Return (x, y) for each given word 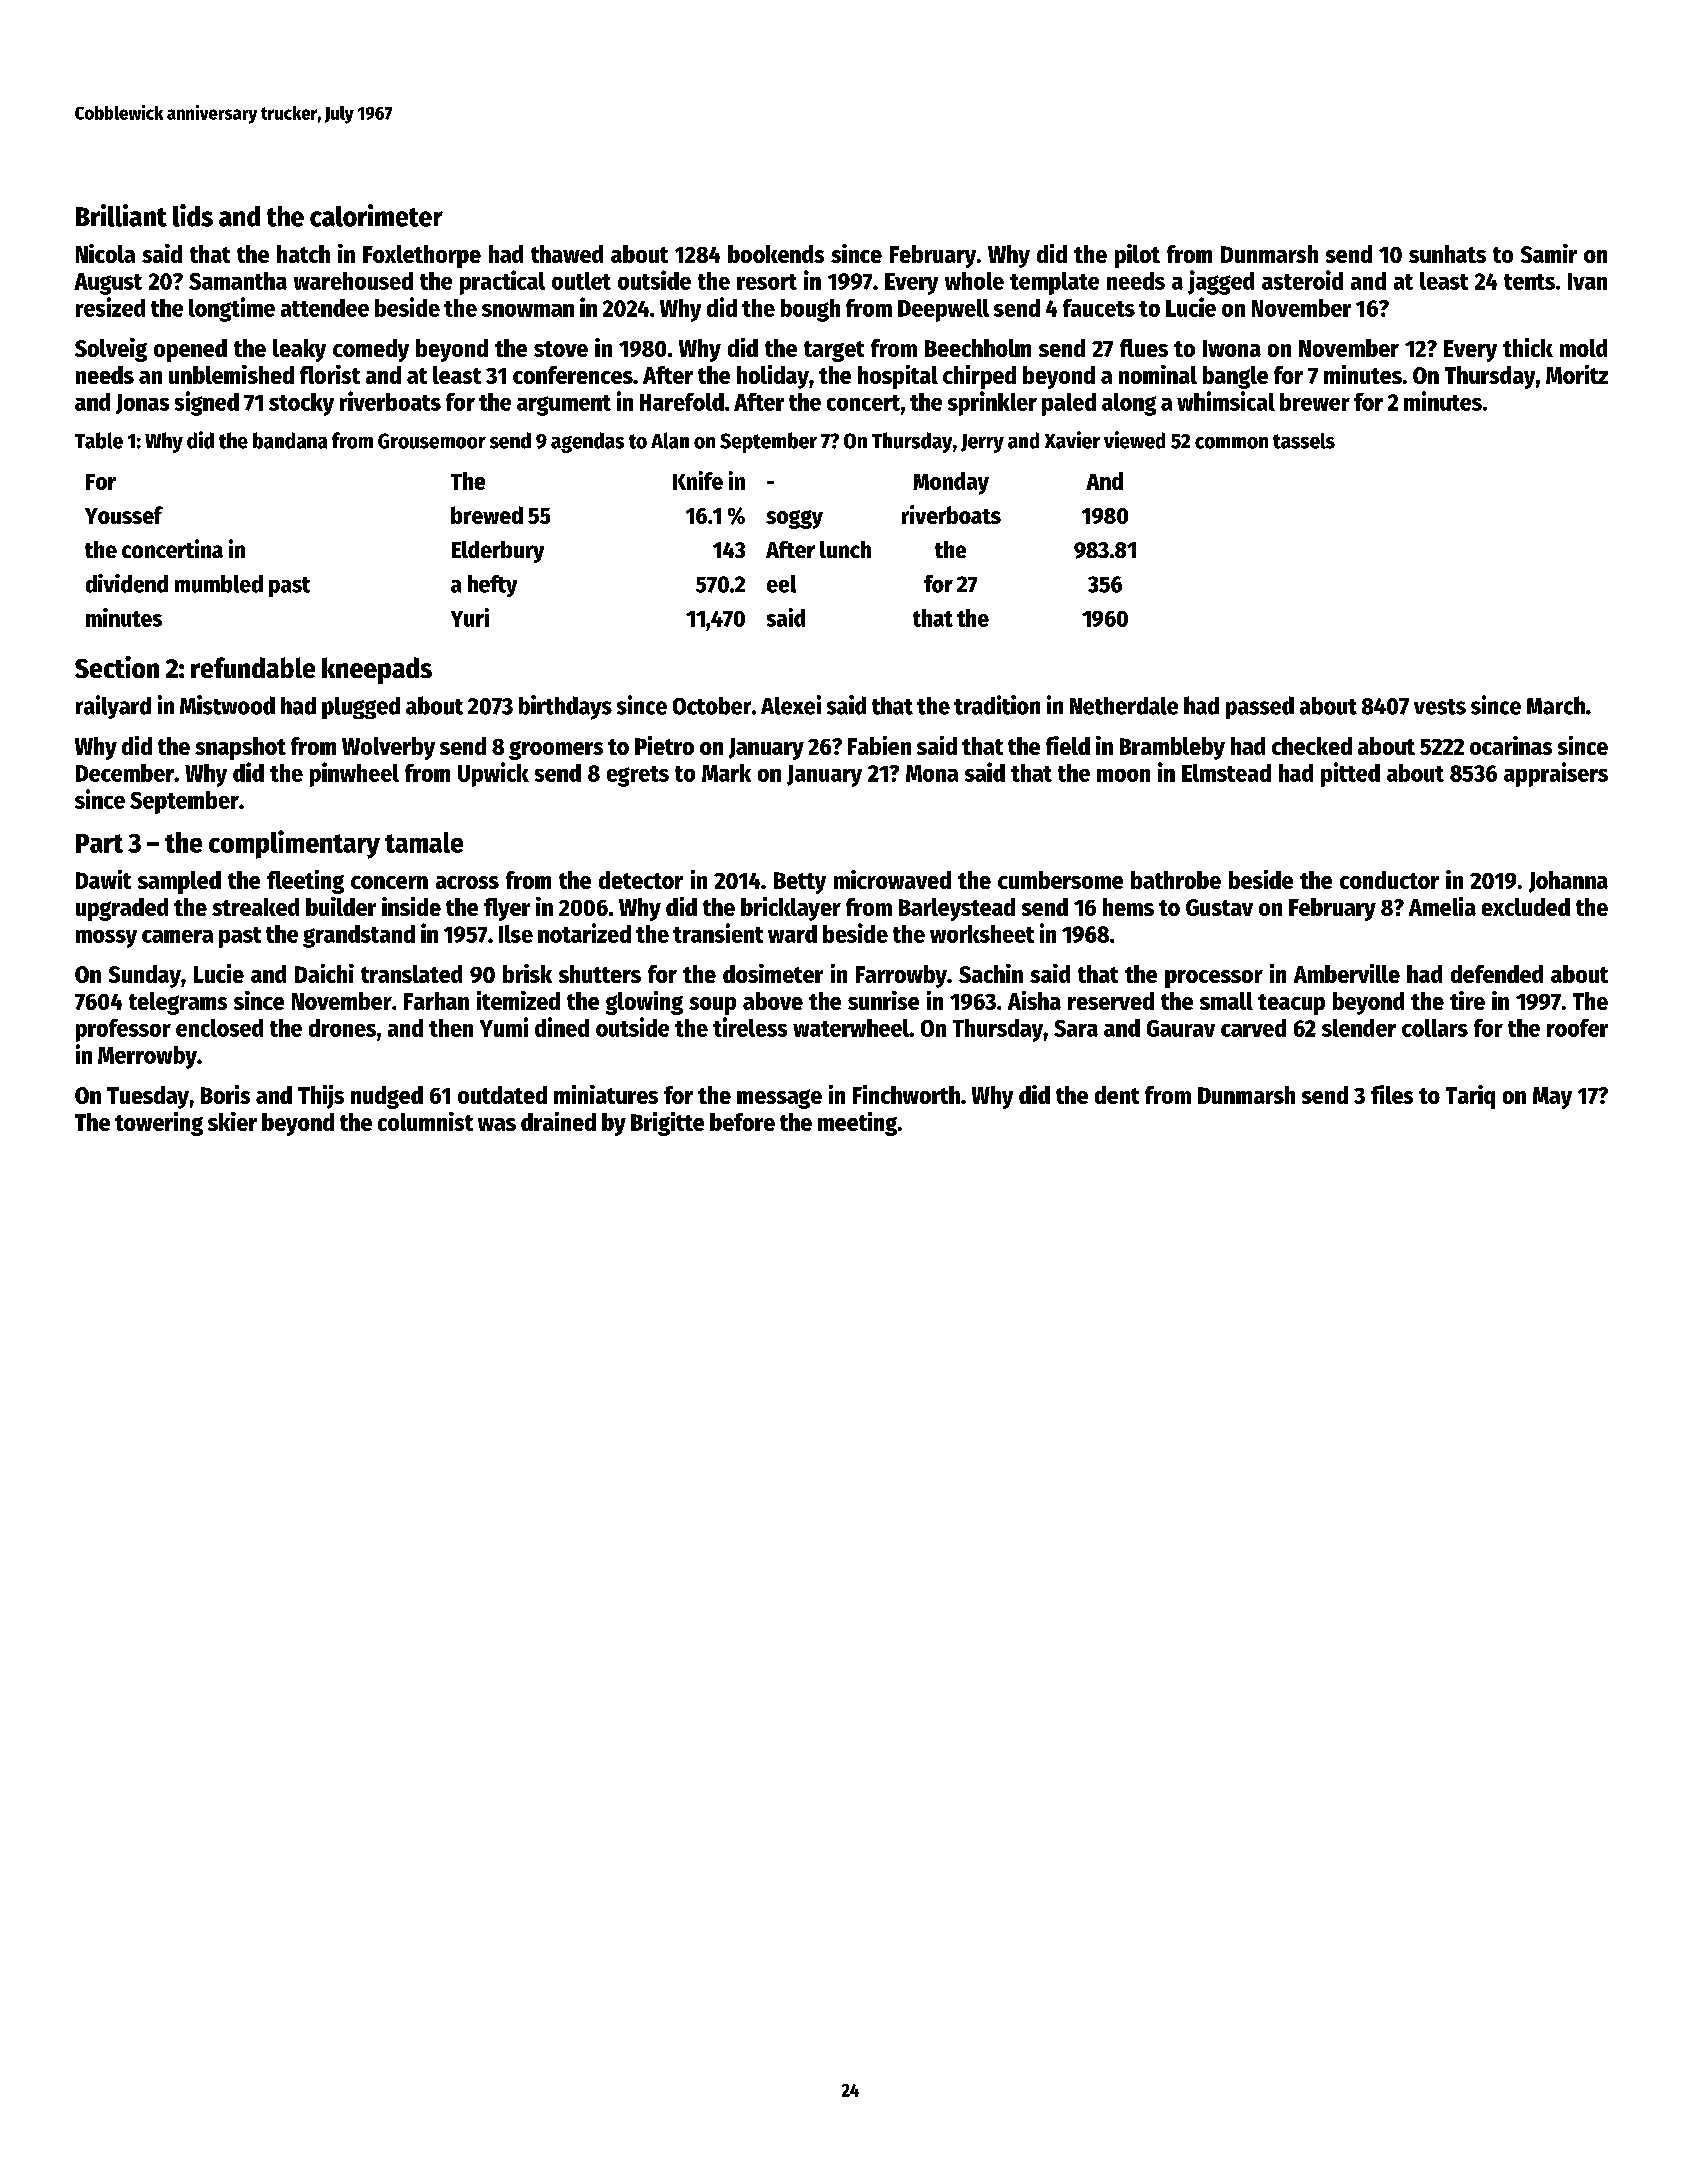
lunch (845, 549)
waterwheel (851, 1028)
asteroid (1302, 280)
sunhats (1447, 254)
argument (564, 405)
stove (561, 349)
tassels (1304, 441)
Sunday (145, 976)
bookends (776, 254)
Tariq (1470, 1097)
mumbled (219, 584)
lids (193, 215)
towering (159, 1124)
